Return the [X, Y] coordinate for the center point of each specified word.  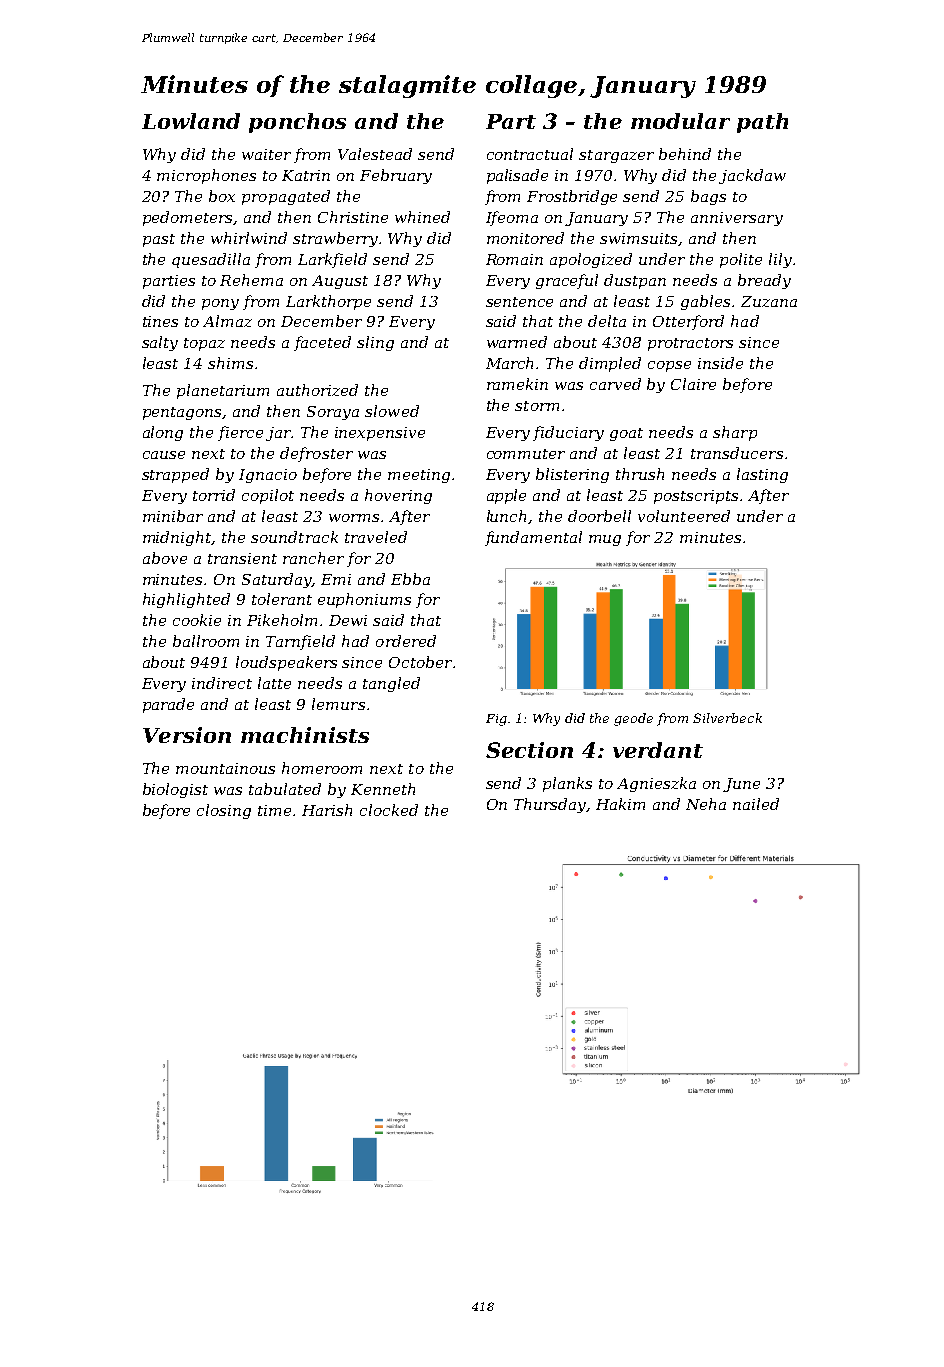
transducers [737, 453]
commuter [526, 454]
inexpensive [380, 434]
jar [279, 434]
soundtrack [294, 537]
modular [680, 121]
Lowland [191, 121]
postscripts [696, 497]
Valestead [375, 154]
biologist [175, 790]
